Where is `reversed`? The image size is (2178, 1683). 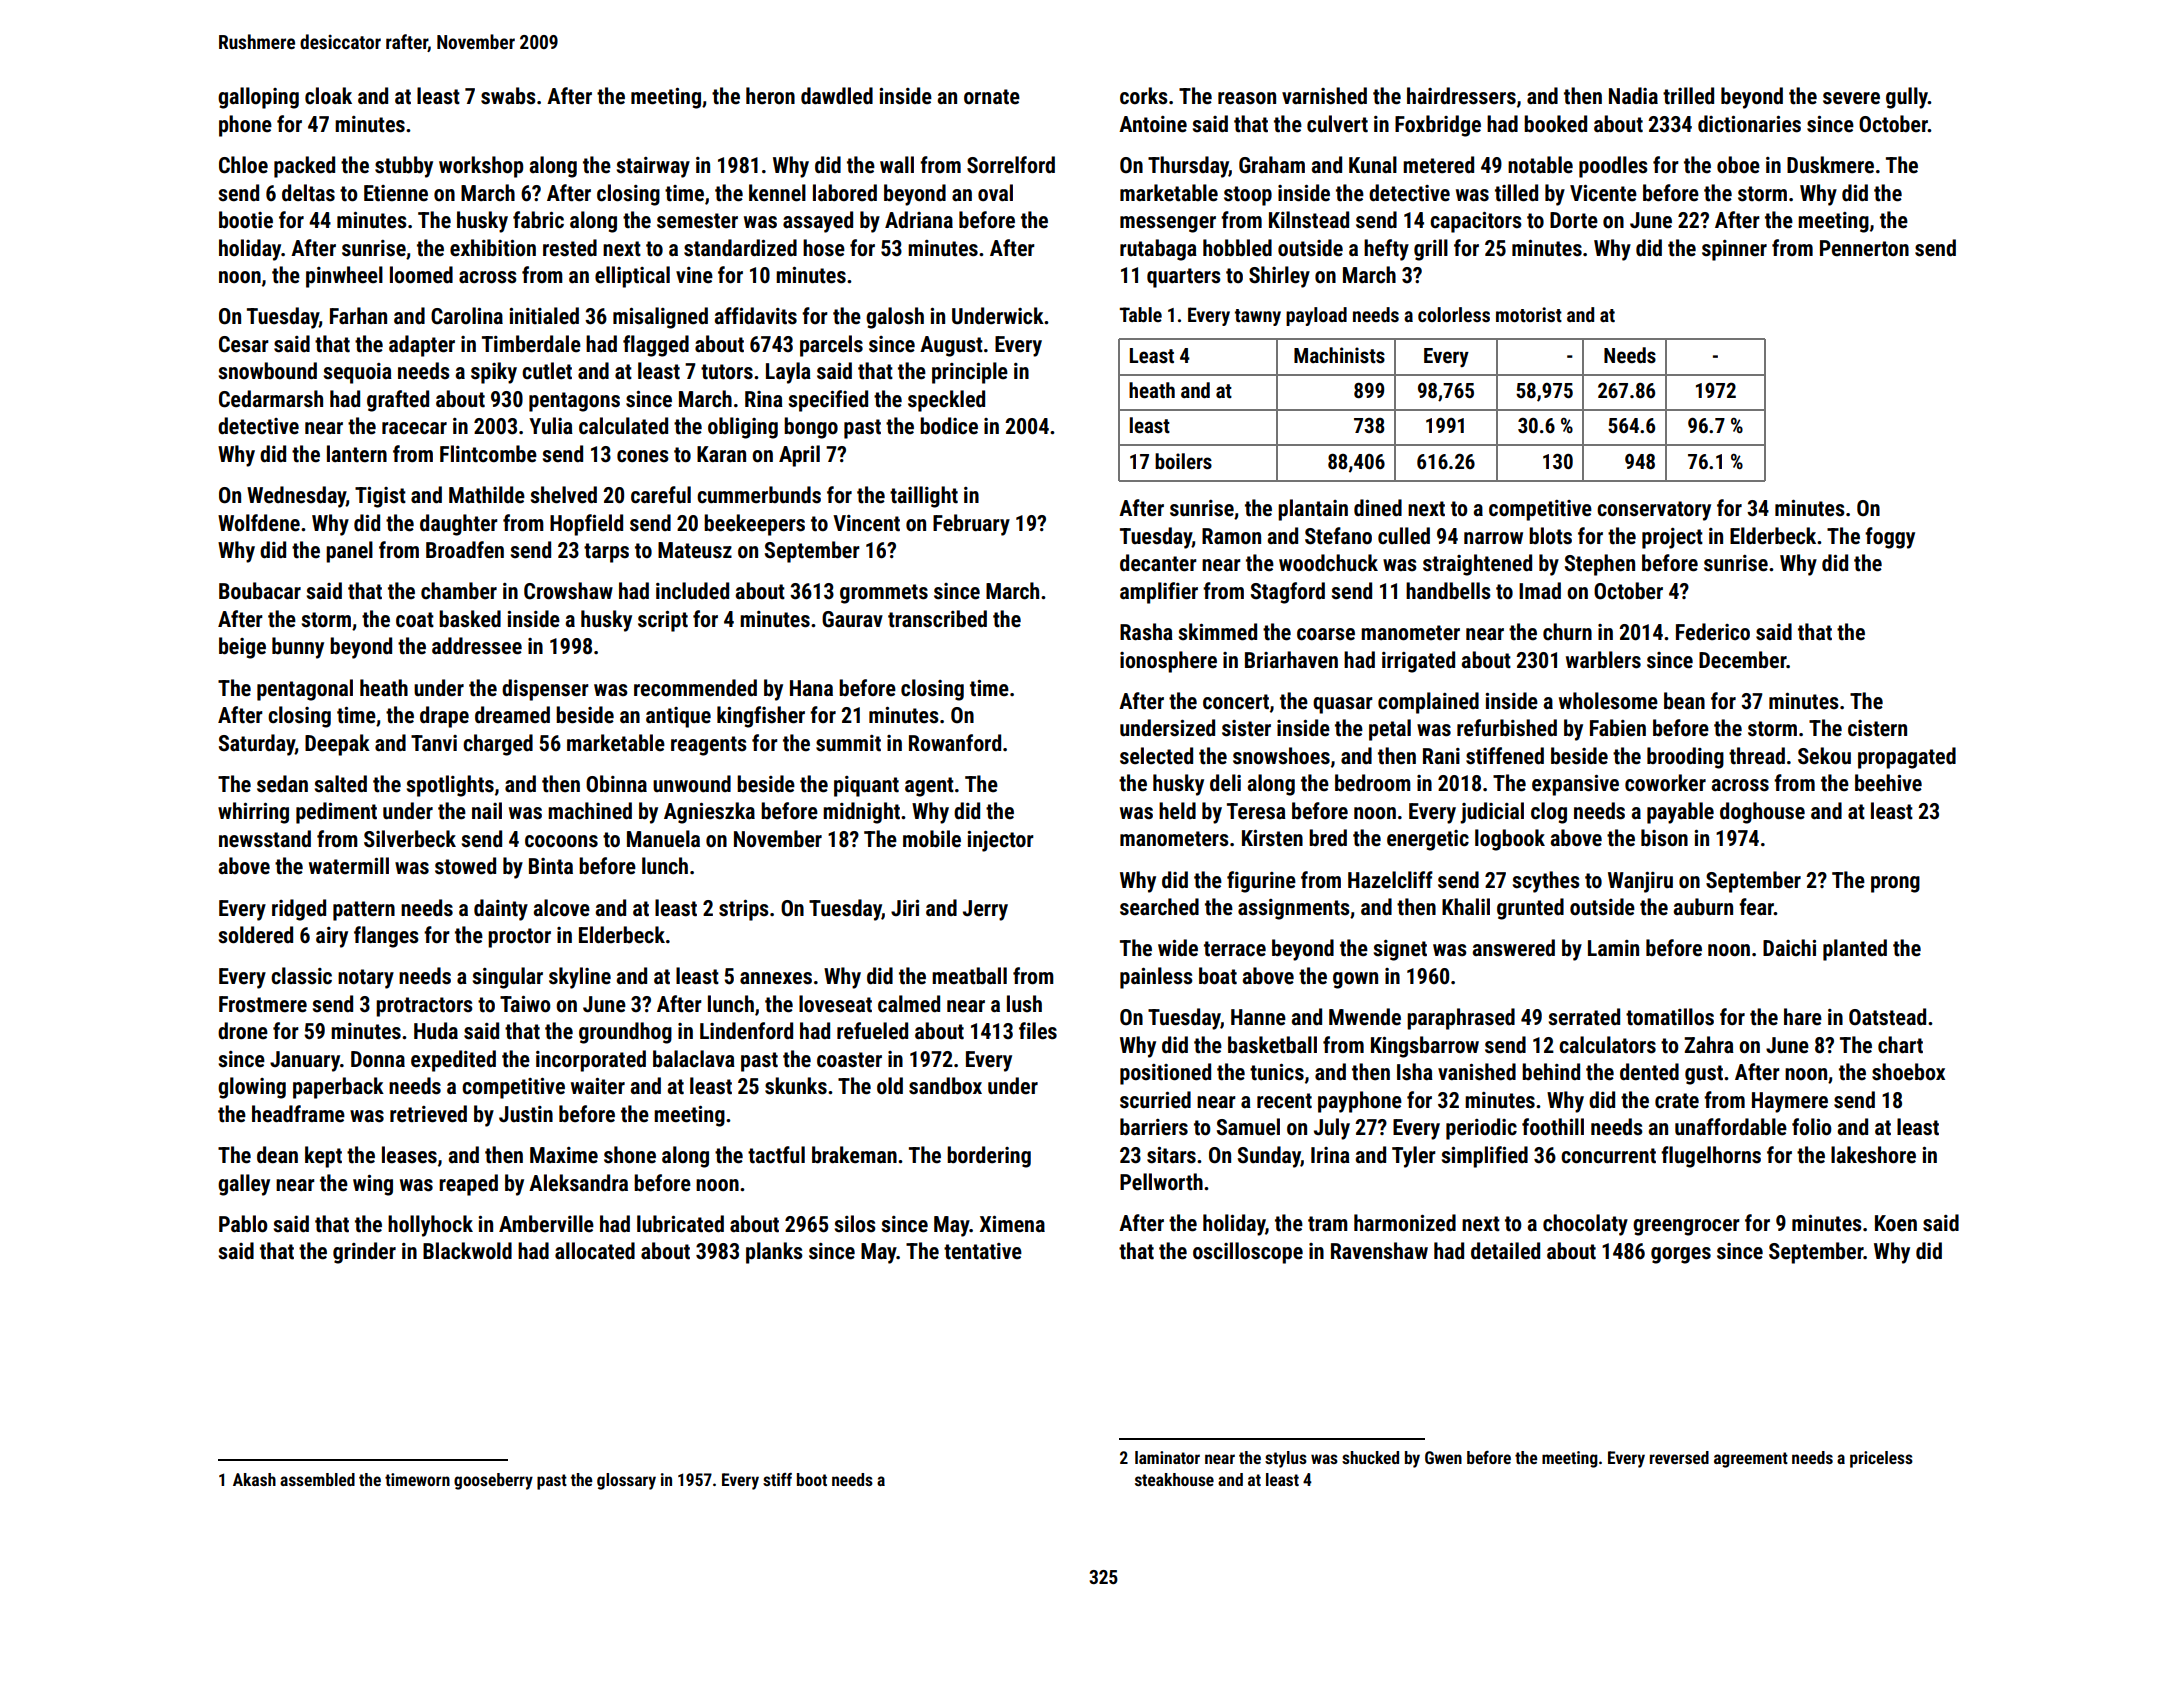 reversed is located at coordinates (1679, 1457).
